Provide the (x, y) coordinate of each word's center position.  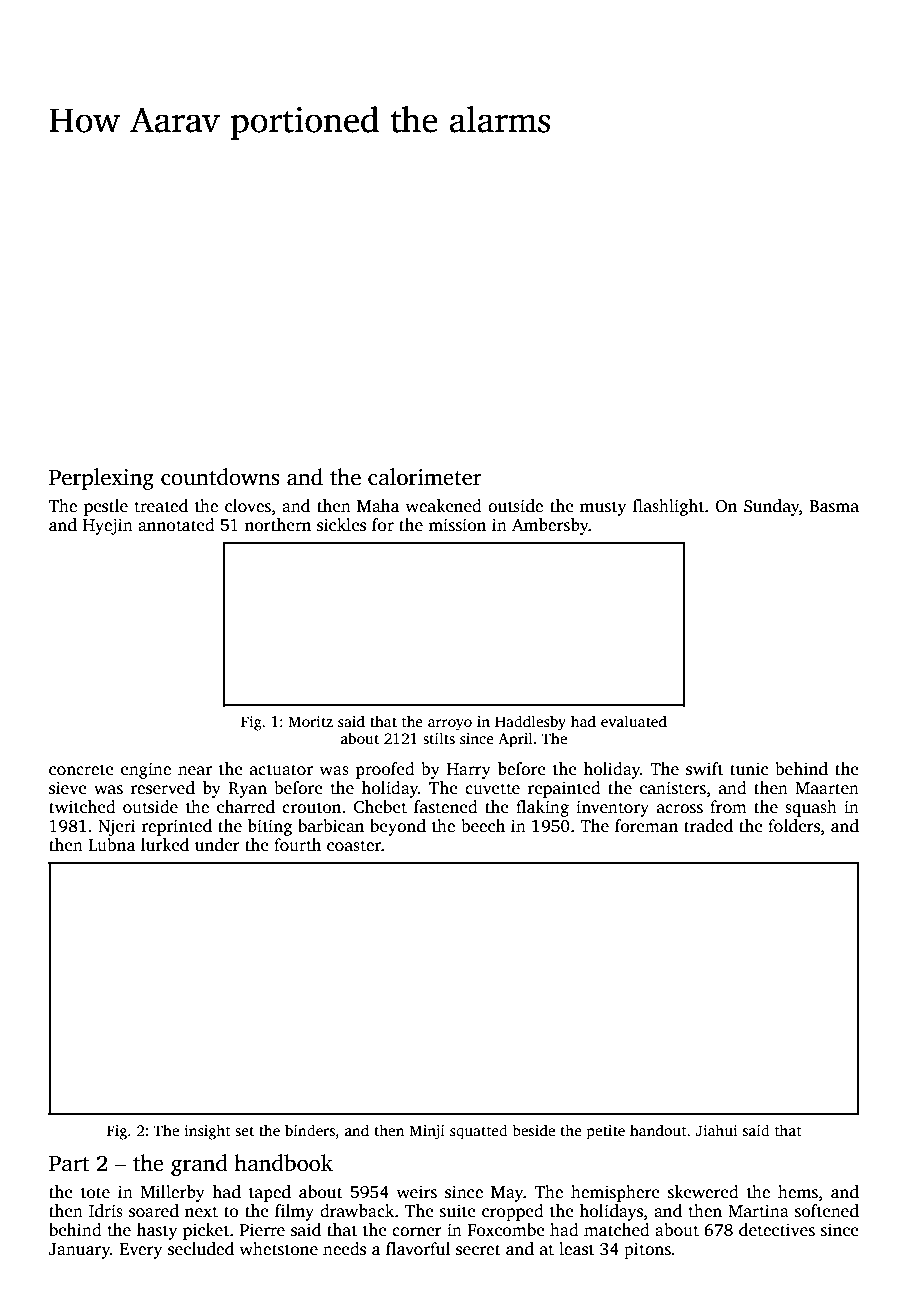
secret (478, 1250)
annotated (176, 525)
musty (603, 508)
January (79, 1251)
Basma (834, 506)
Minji (427, 1132)
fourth (298, 845)
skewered (703, 1192)
